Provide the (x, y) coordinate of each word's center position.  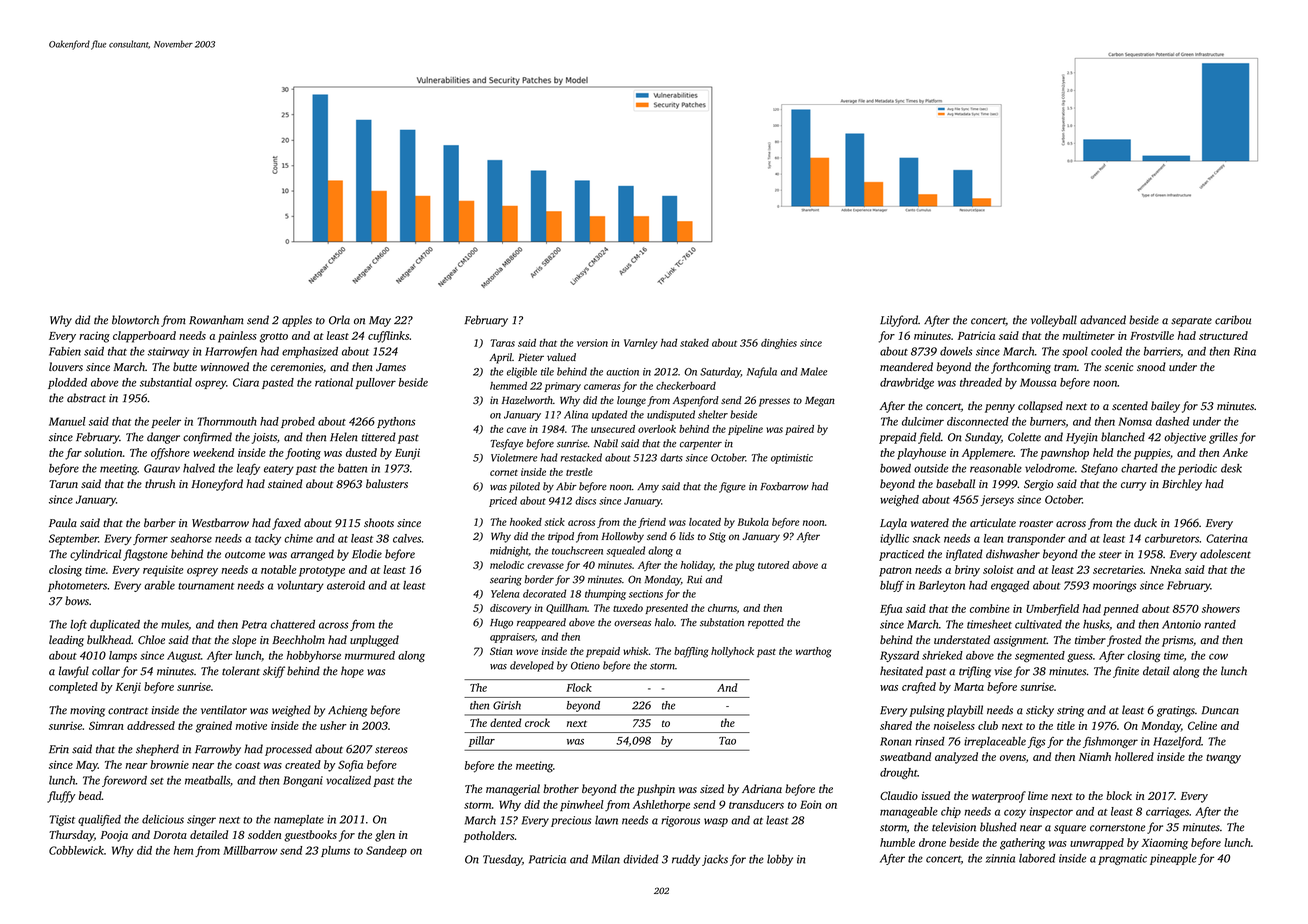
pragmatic (1122, 859)
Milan (606, 859)
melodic (507, 565)
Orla (339, 320)
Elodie (367, 554)
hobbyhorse (314, 656)
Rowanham (216, 320)
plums (335, 851)
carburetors (1172, 538)
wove (527, 652)
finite (1126, 672)
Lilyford (899, 321)
